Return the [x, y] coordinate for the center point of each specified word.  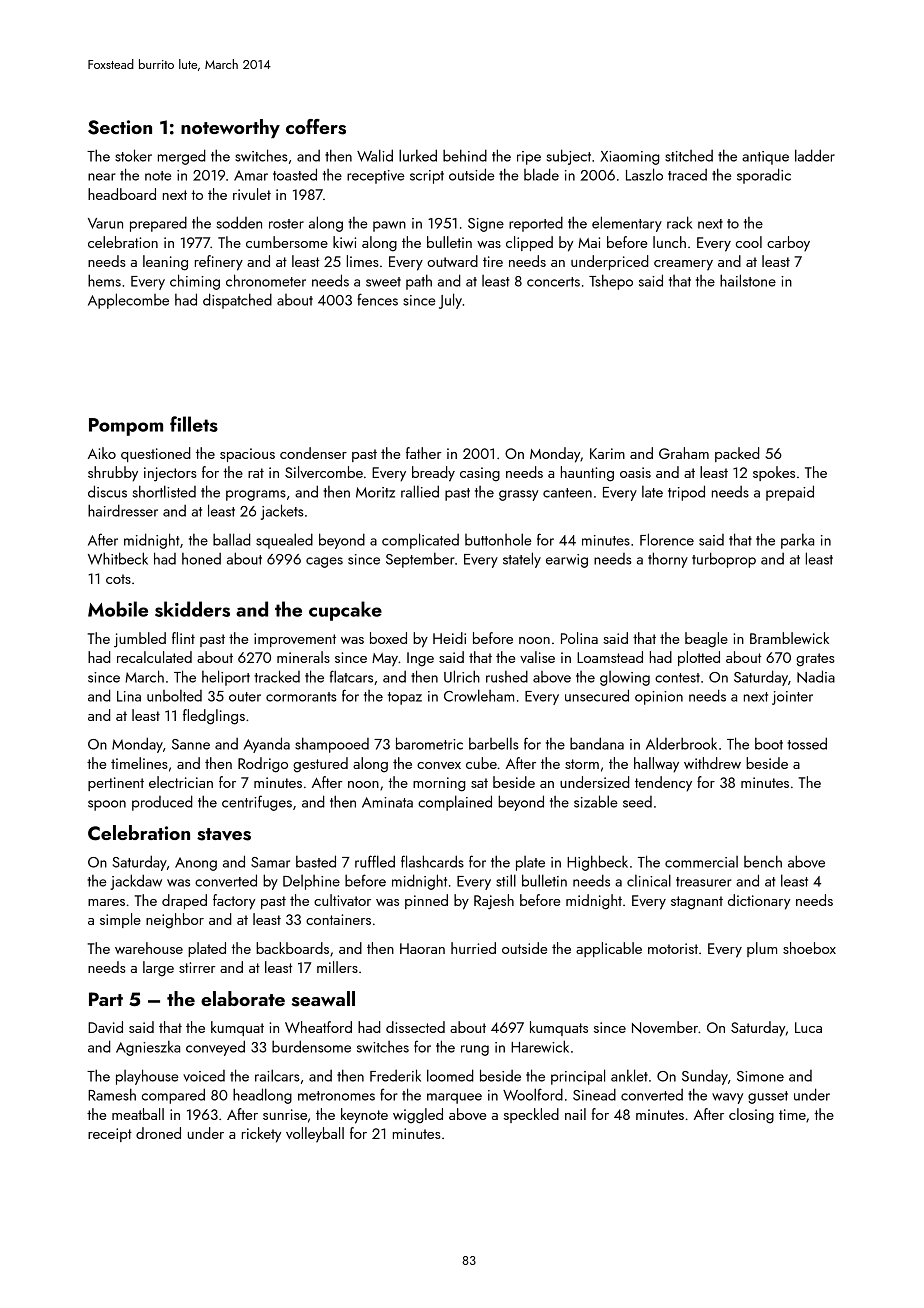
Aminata [387, 802]
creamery [683, 265]
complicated [420, 541]
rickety [261, 1135]
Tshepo [611, 282]
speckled [531, 1115]
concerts [553, 282]
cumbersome [287, 242]
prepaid [790, 493]
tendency [663, 784]
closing [751, 1116]
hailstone [748, 280]
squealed [284, 541]
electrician [181, 782]
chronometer [266, 280]
